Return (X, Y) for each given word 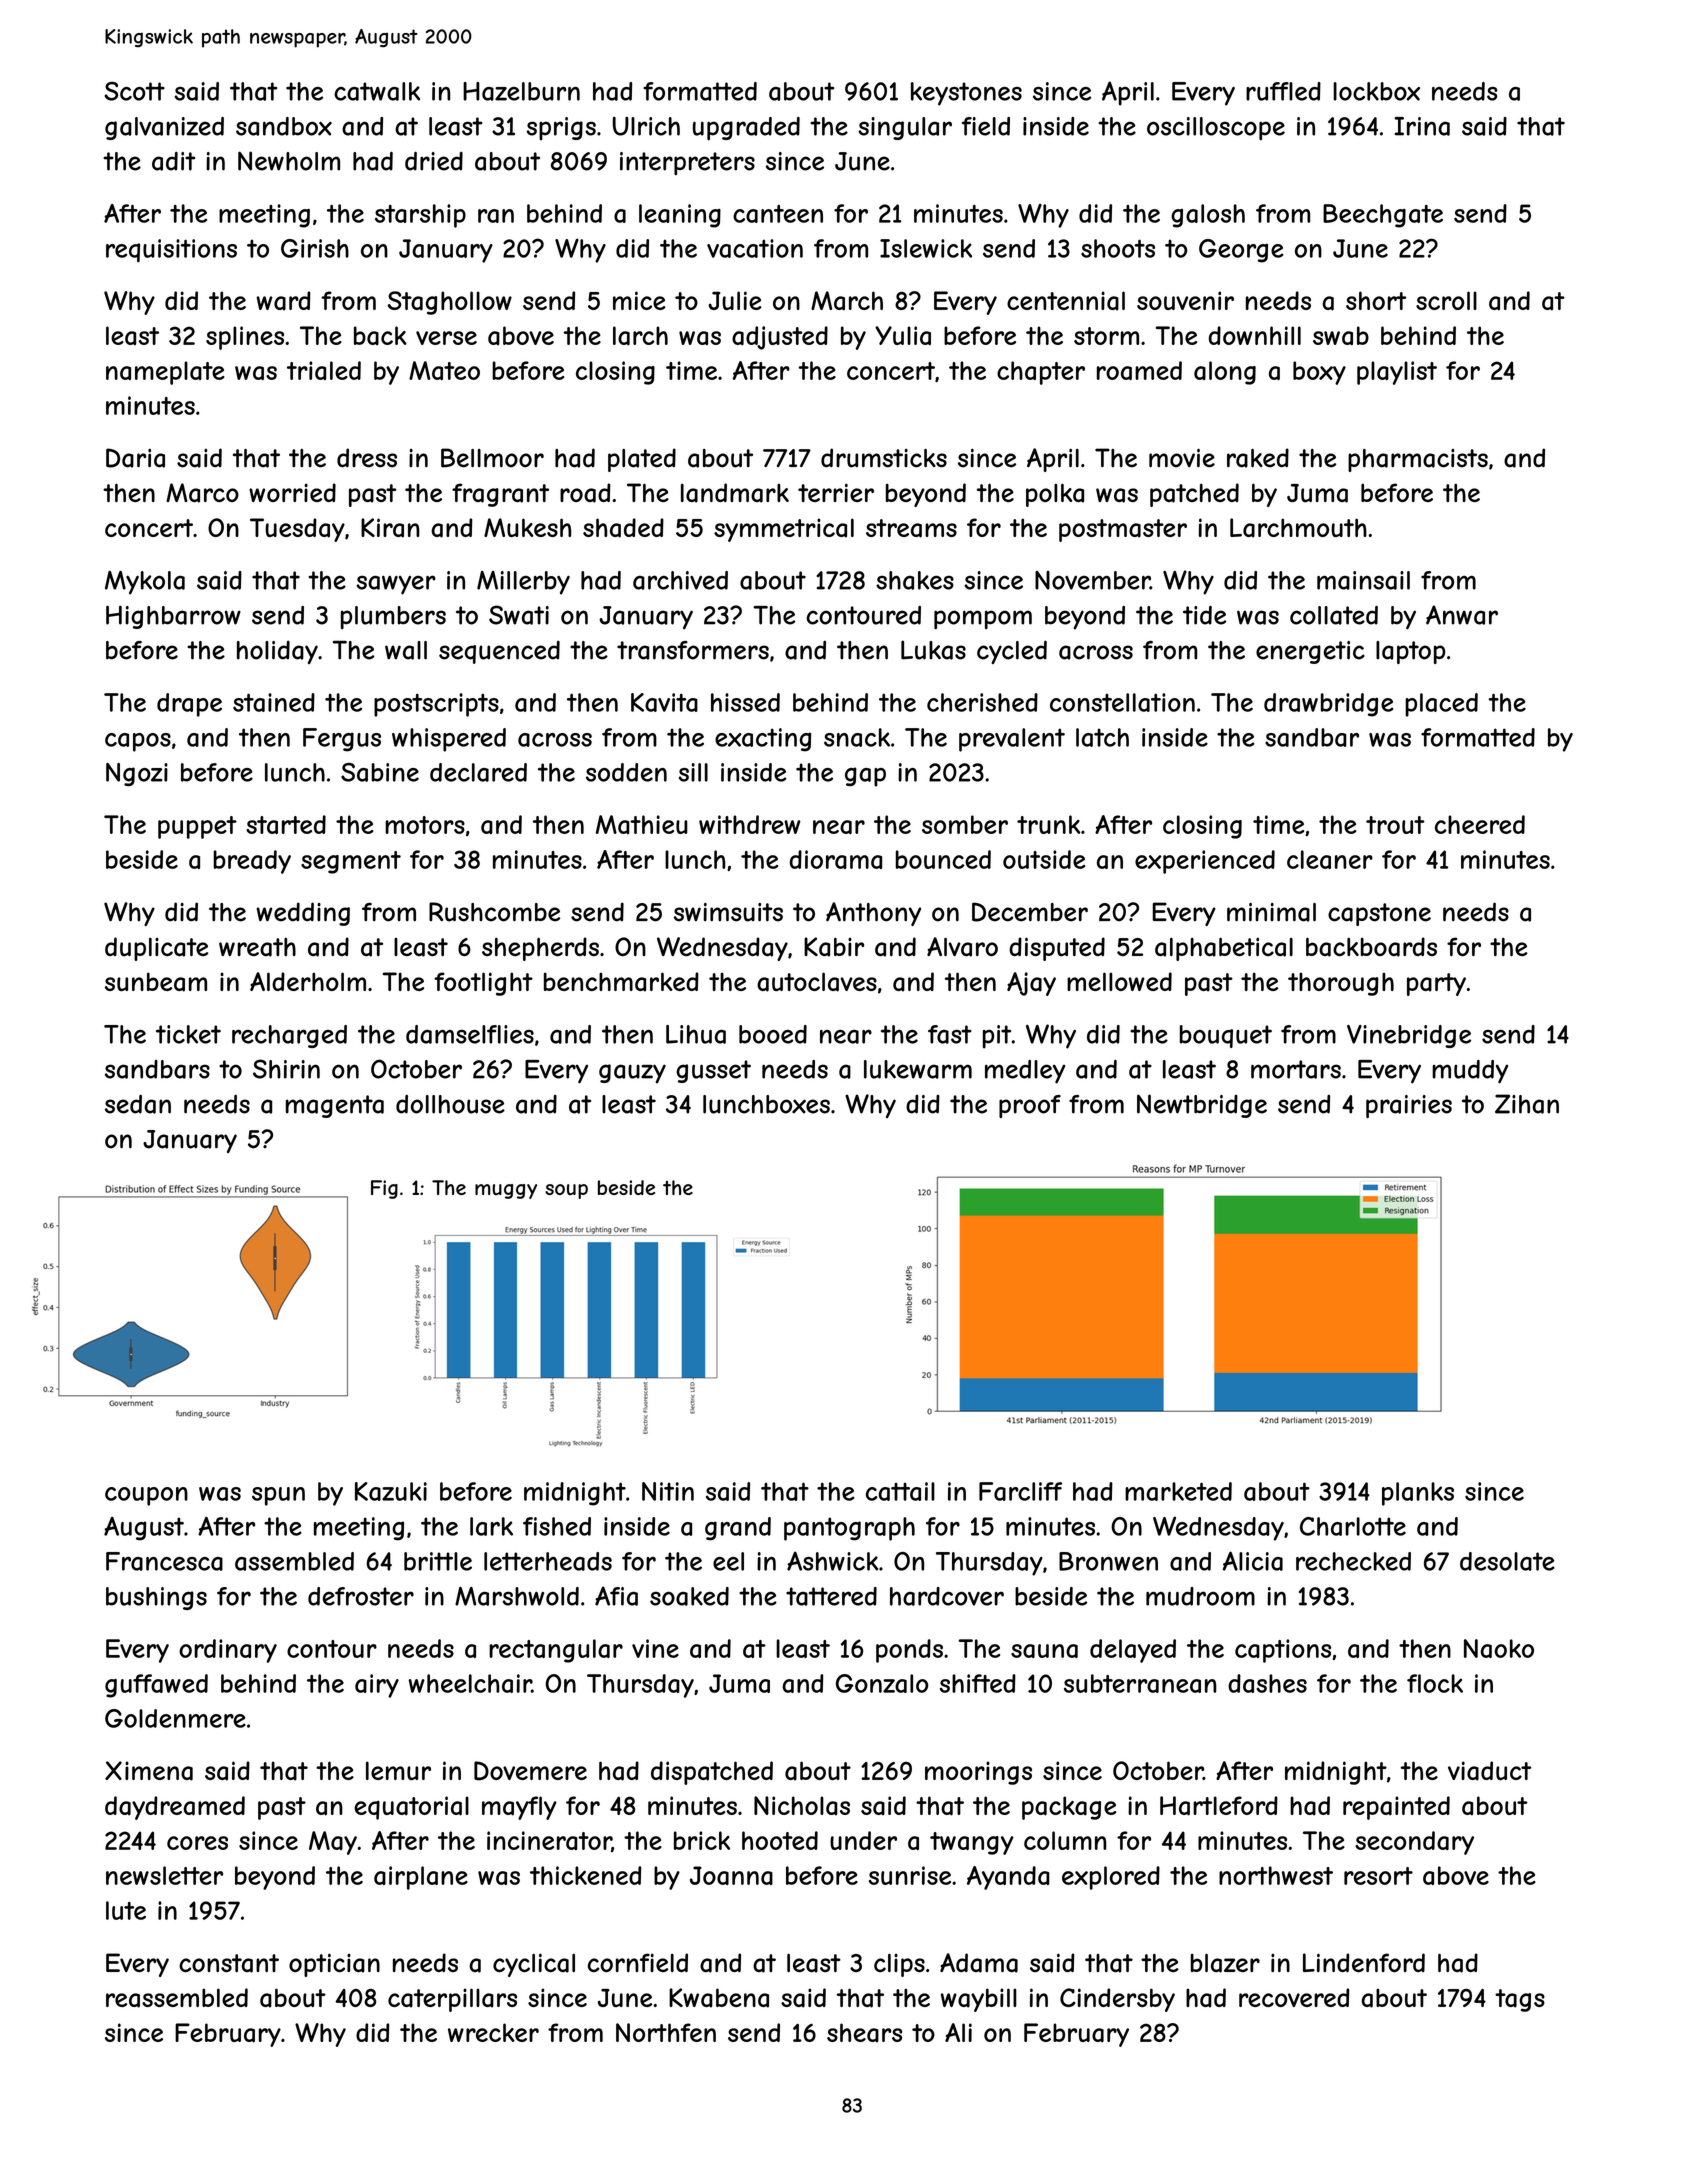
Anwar (1462, 615)
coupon (146, 1496)
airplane (421, 1878)
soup (566, 1191)
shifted (978, 1683)
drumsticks (884, 458)
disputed (1057, 949)
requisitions (171, 251)
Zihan (1527, 1104)
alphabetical (1224, 949)
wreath (257, 947)
